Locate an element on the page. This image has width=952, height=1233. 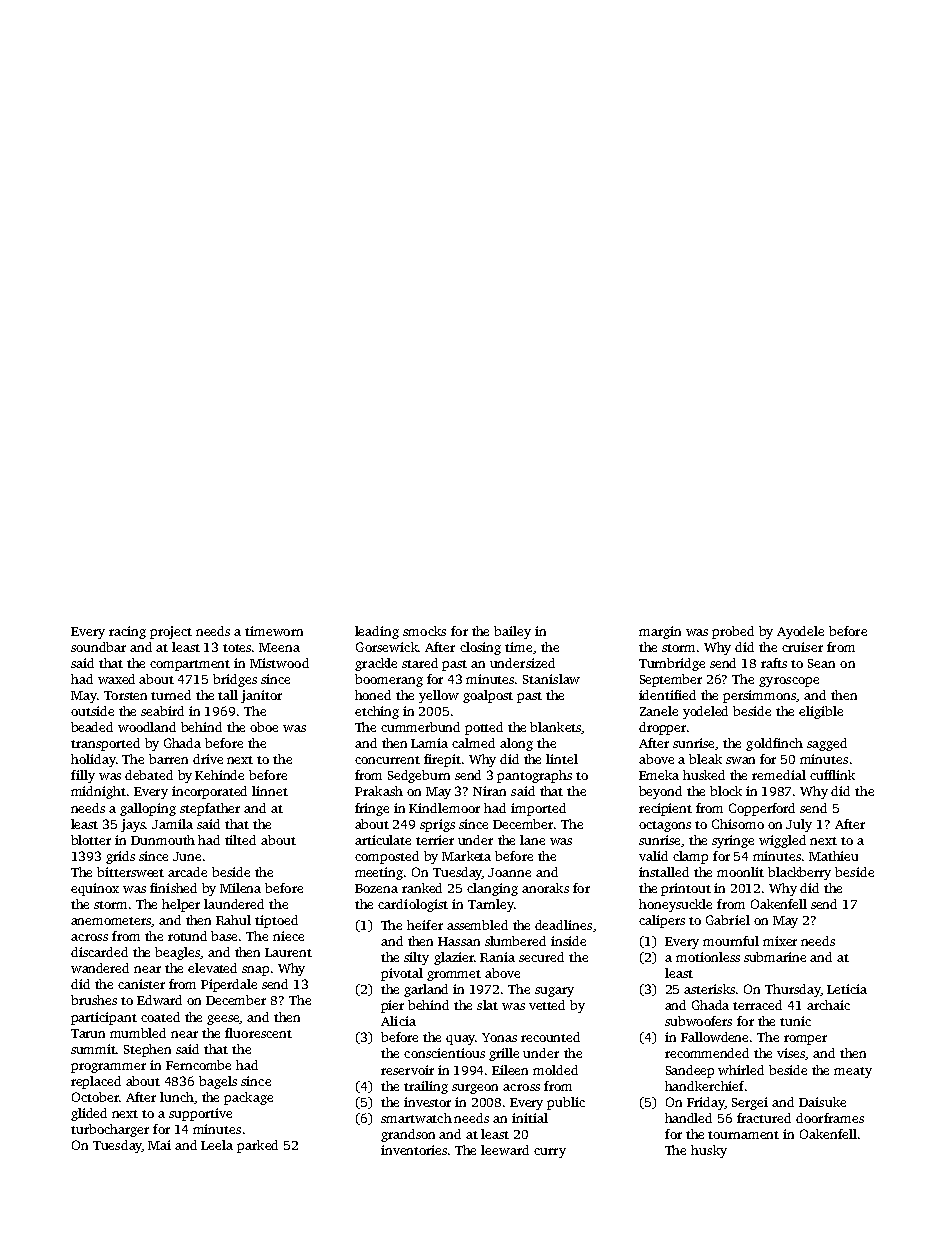
Daisuke is located at coordinates (822, 1102).
